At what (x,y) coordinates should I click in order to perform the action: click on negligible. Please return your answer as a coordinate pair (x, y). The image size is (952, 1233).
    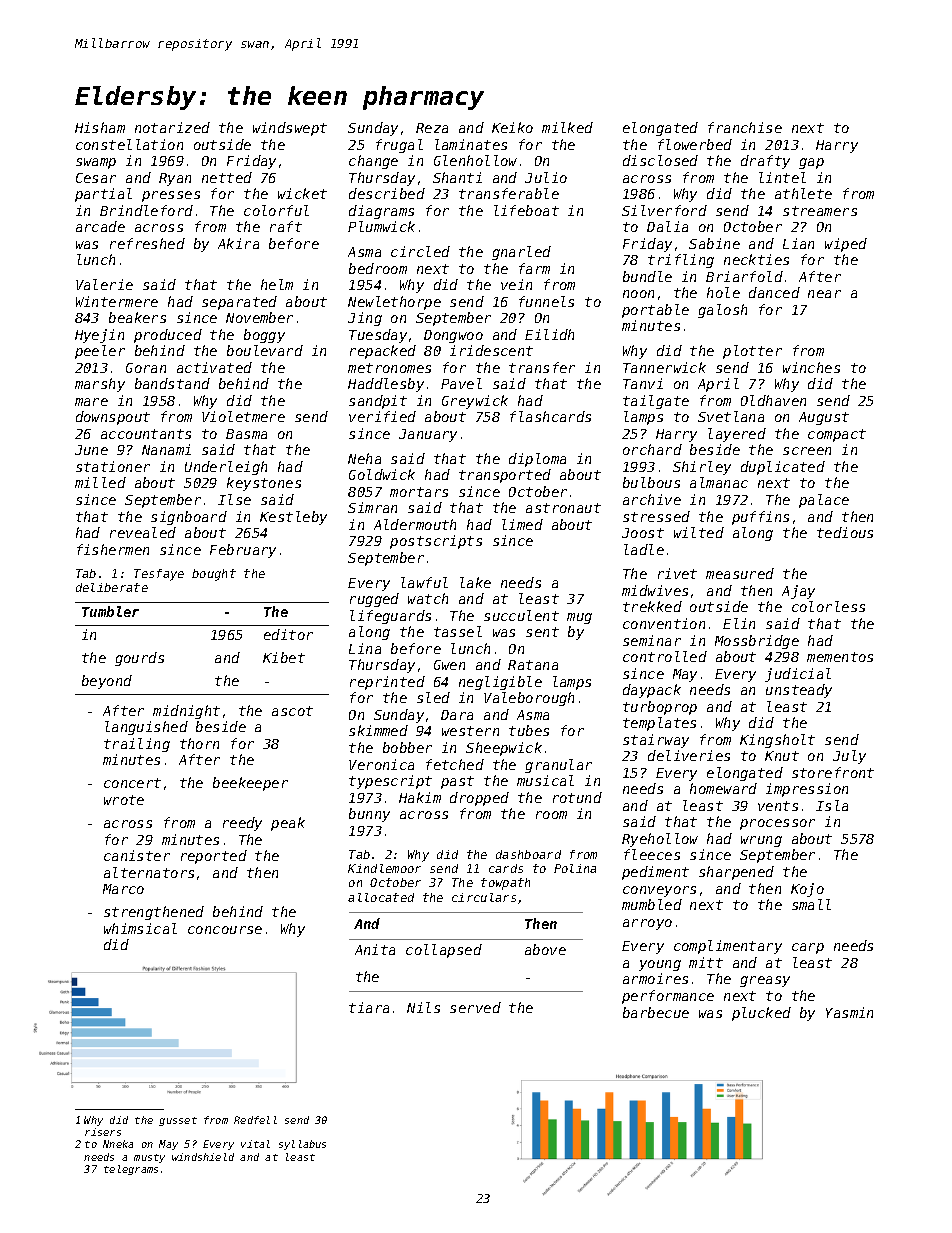
    Looking at the image, I should click on (500, 683).
